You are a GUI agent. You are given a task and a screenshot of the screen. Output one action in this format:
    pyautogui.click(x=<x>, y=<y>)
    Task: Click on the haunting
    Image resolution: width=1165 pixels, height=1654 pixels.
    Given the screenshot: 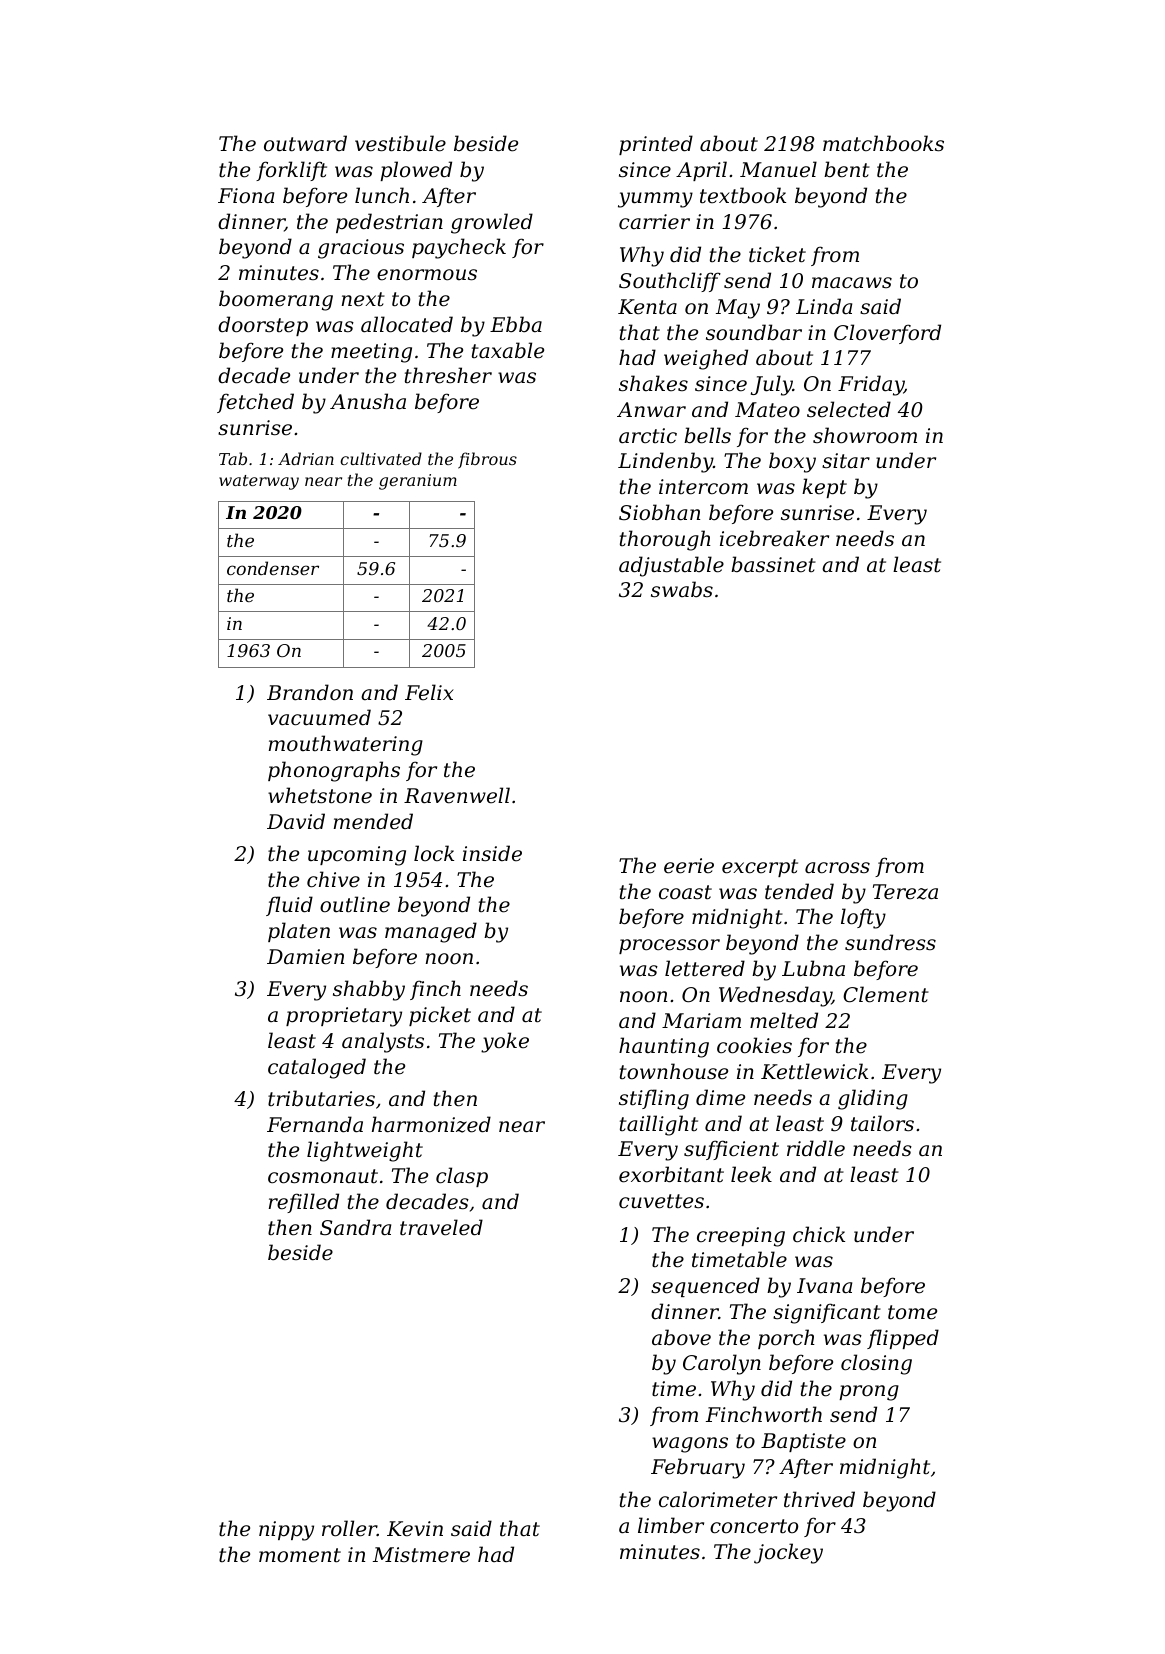 What is the action you would take?
    pyautogui.click(x=664, y=1047)
